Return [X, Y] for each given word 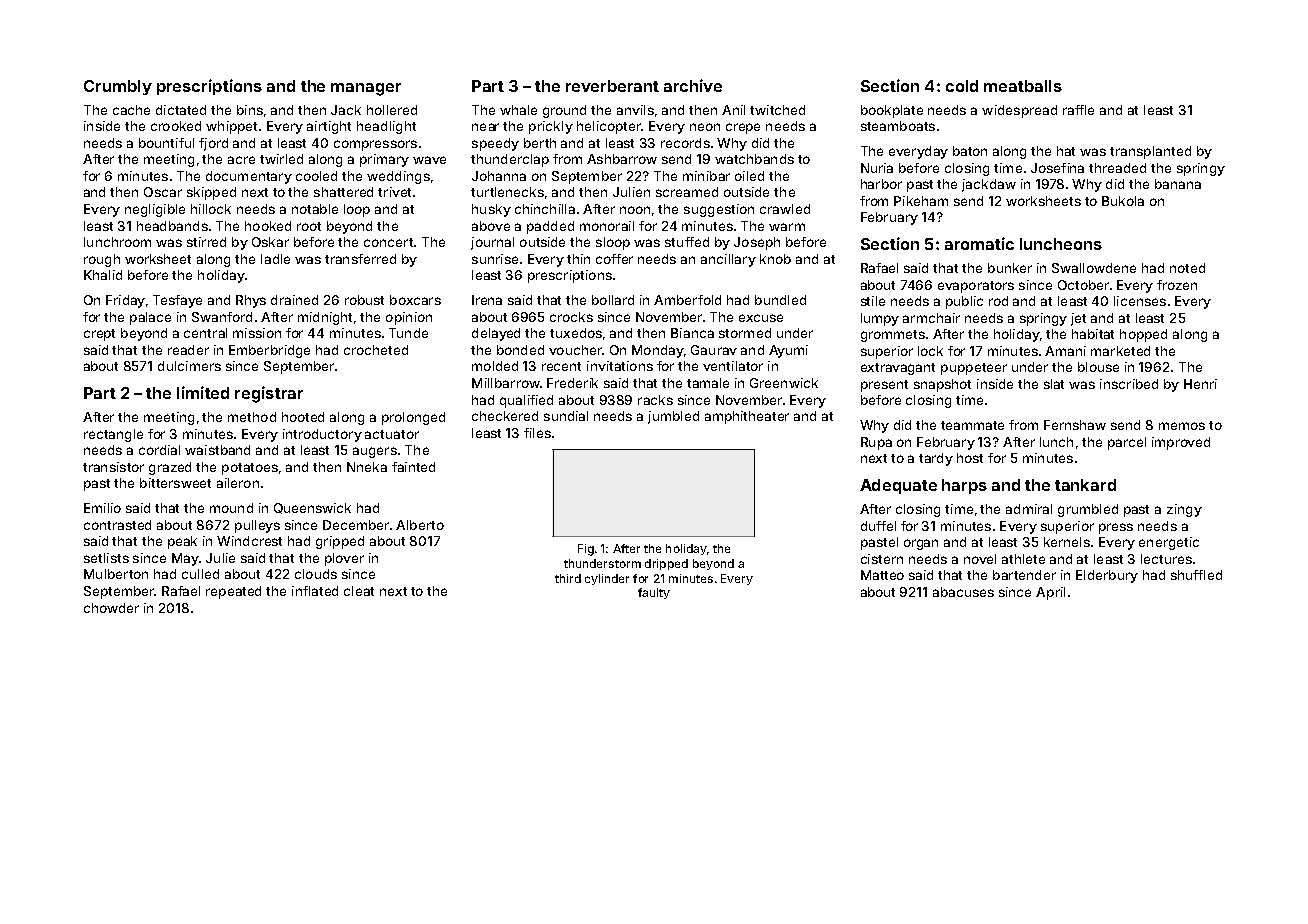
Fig [586, 550]
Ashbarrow [622, 159]
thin [578, 259]
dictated [181, 110]
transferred [360, 259]
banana [1178, 184]
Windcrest [249, 541]
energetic [1169, 543]
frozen [1177, 285]
